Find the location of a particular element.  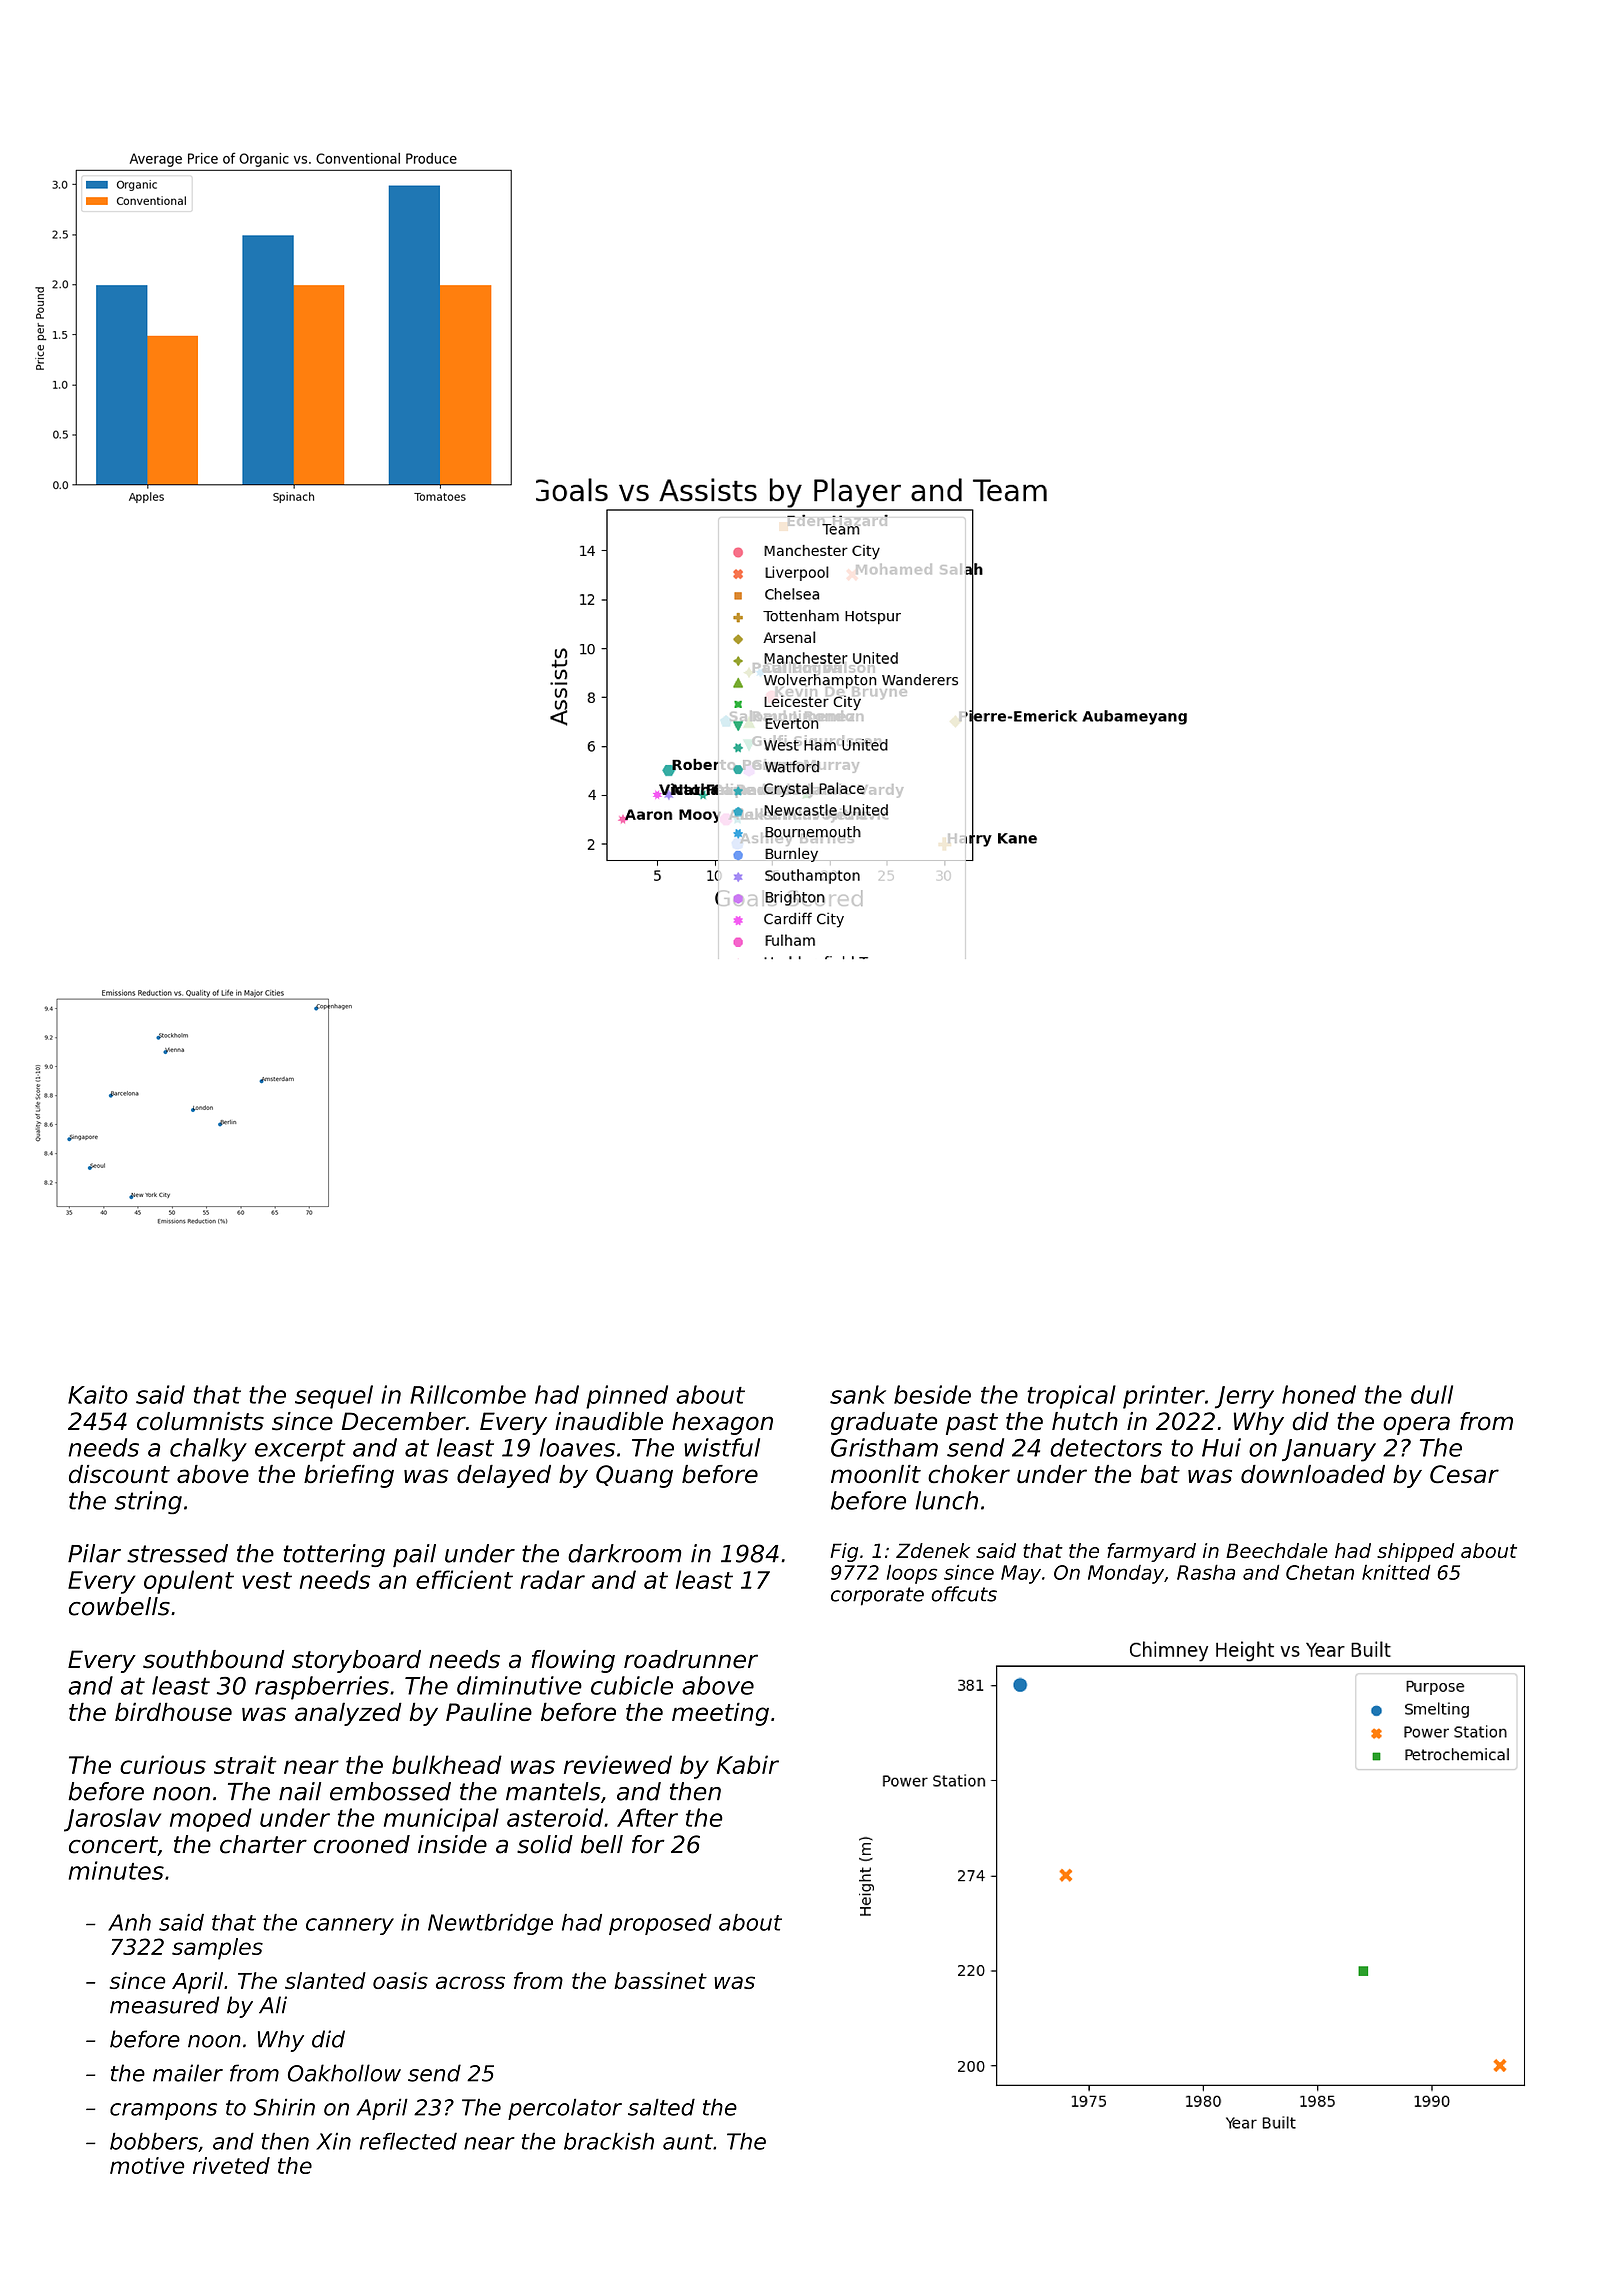

Kabir is located at coordinates (748, 1764).
